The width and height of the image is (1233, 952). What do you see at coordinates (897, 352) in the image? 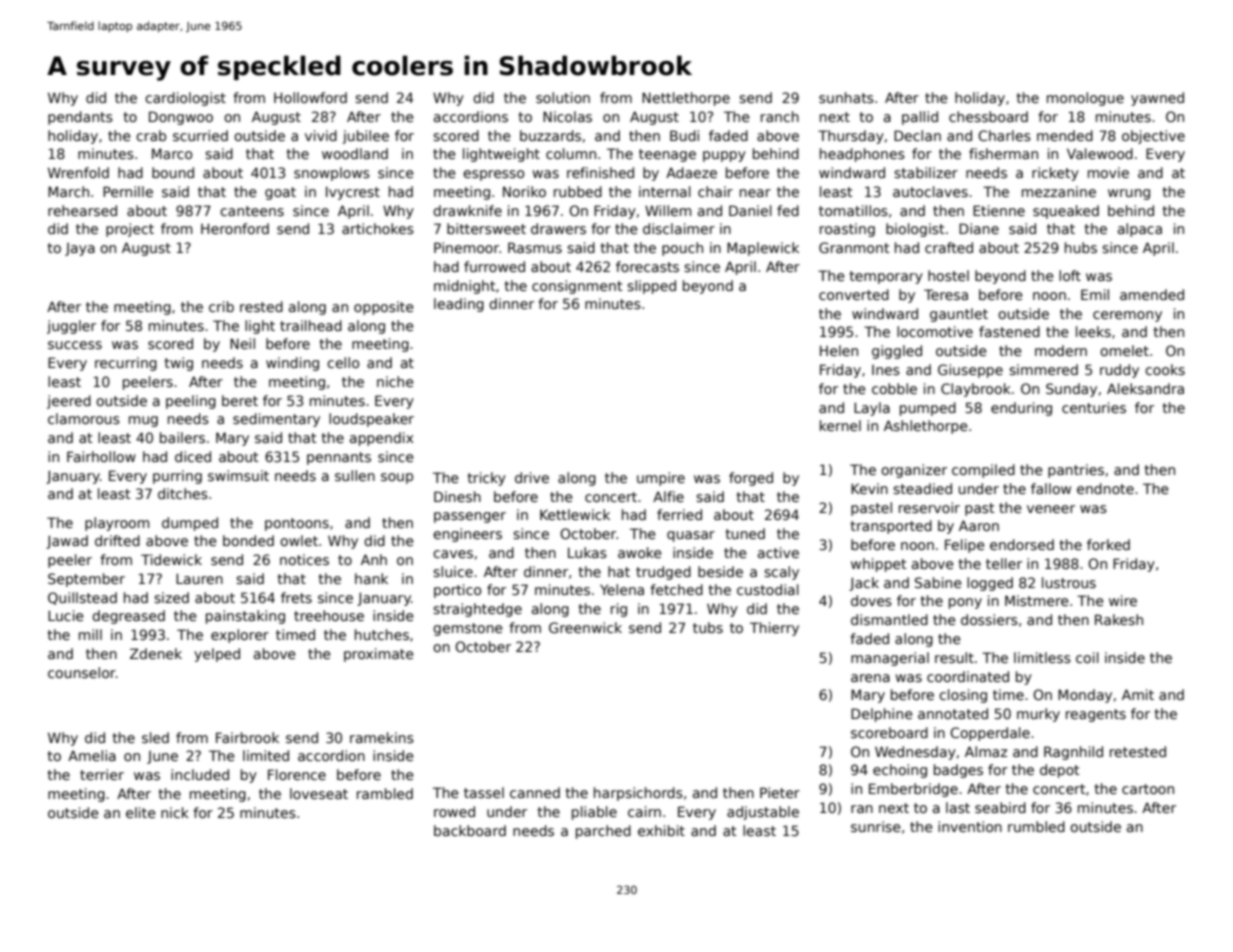
I see `giggled` at bounding box center [897, 352].
